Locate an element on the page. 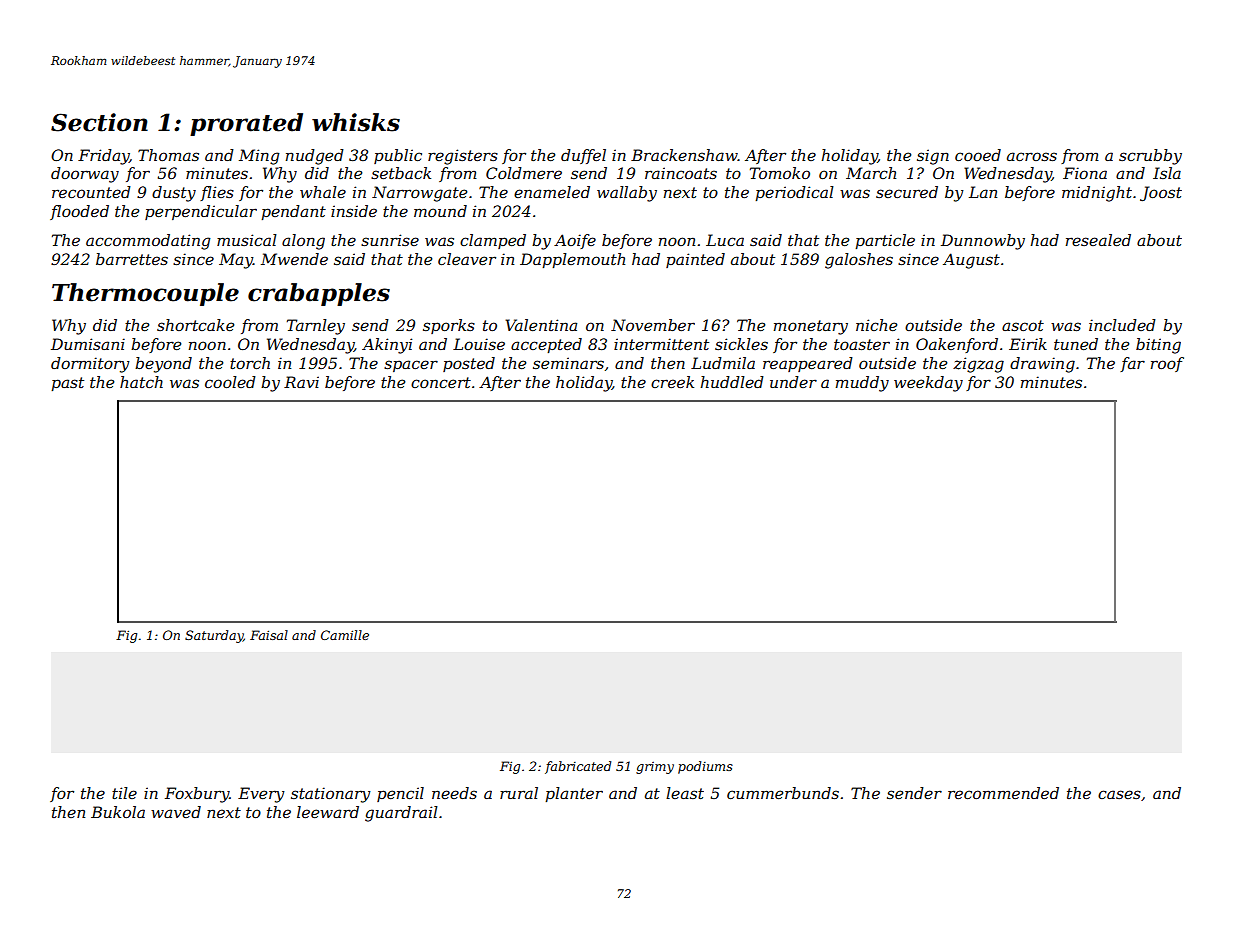 Image resolution: width=1233 pixels, height=952 pixels. concert is located at coordinates (441, 382).
